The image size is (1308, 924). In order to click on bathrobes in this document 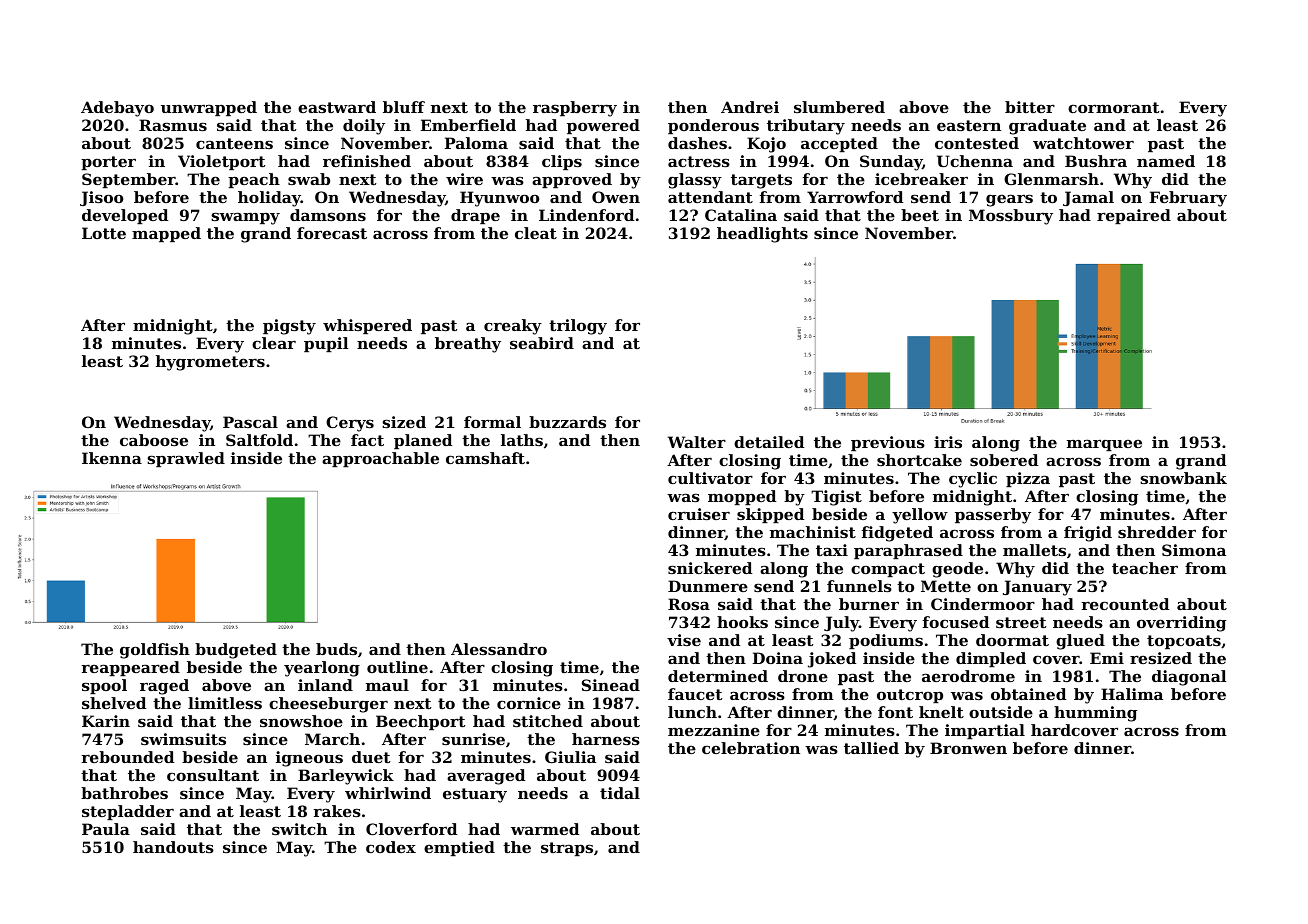, I will do `click(124, 793)`.
